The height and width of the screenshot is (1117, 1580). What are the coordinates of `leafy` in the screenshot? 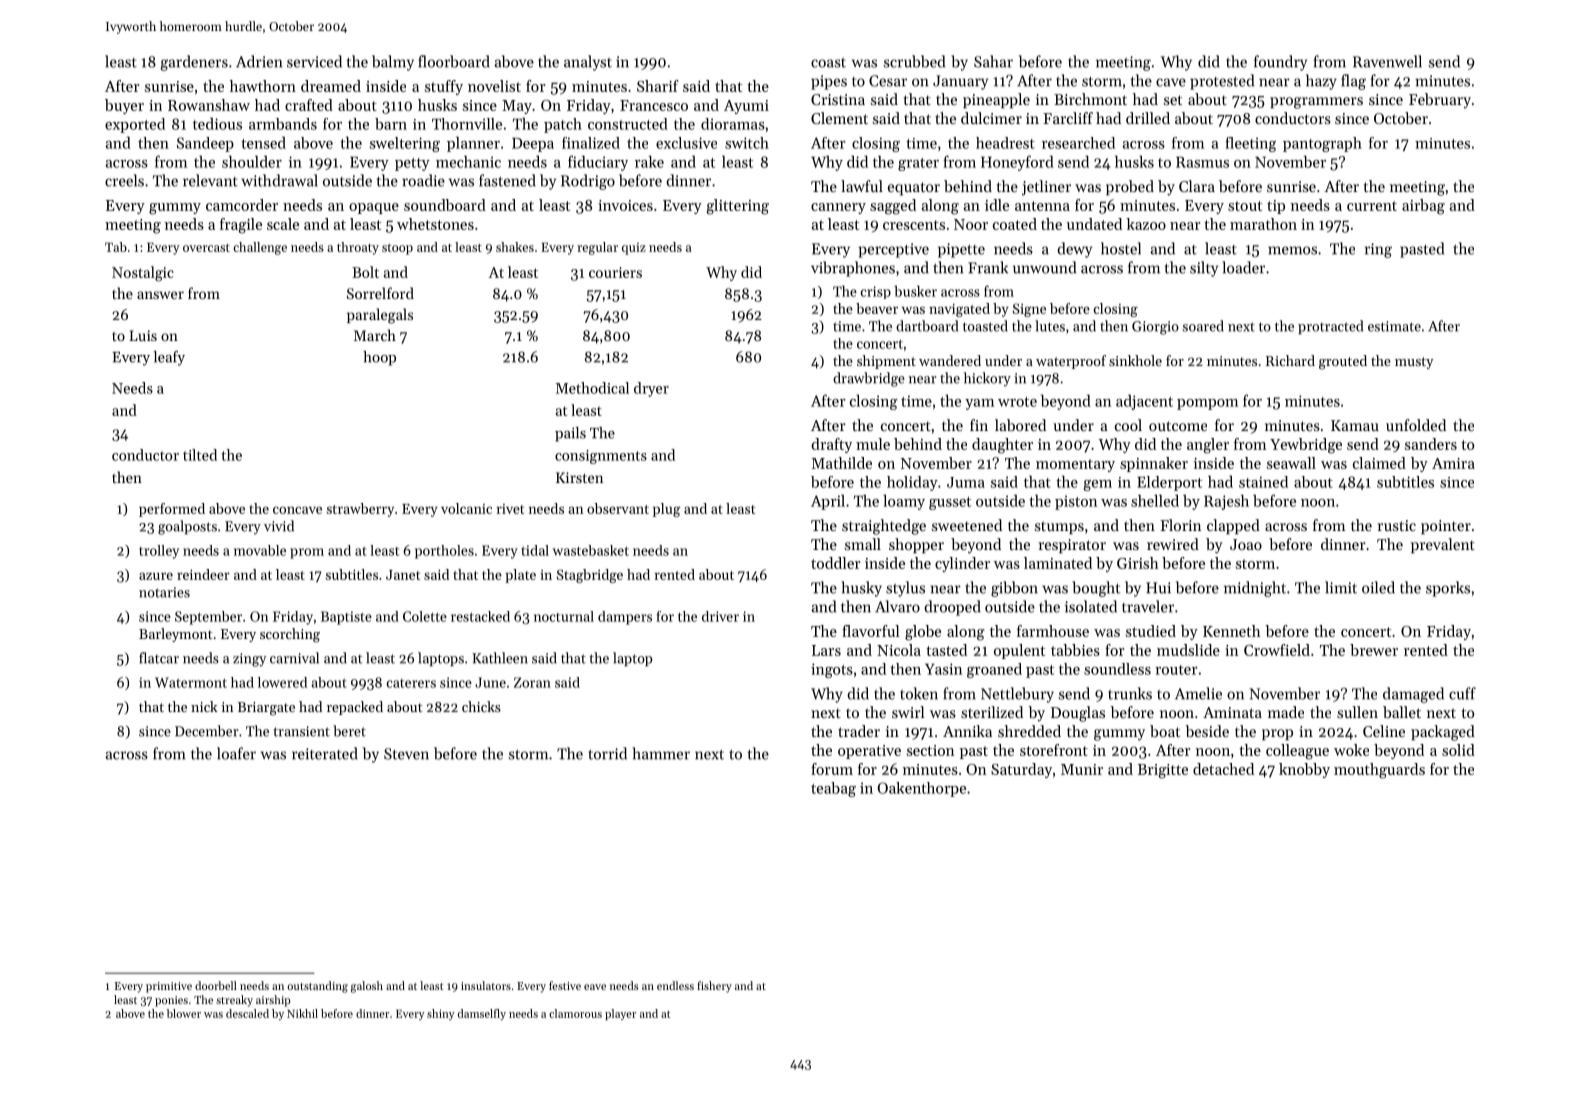 It's located at (169, 358).
